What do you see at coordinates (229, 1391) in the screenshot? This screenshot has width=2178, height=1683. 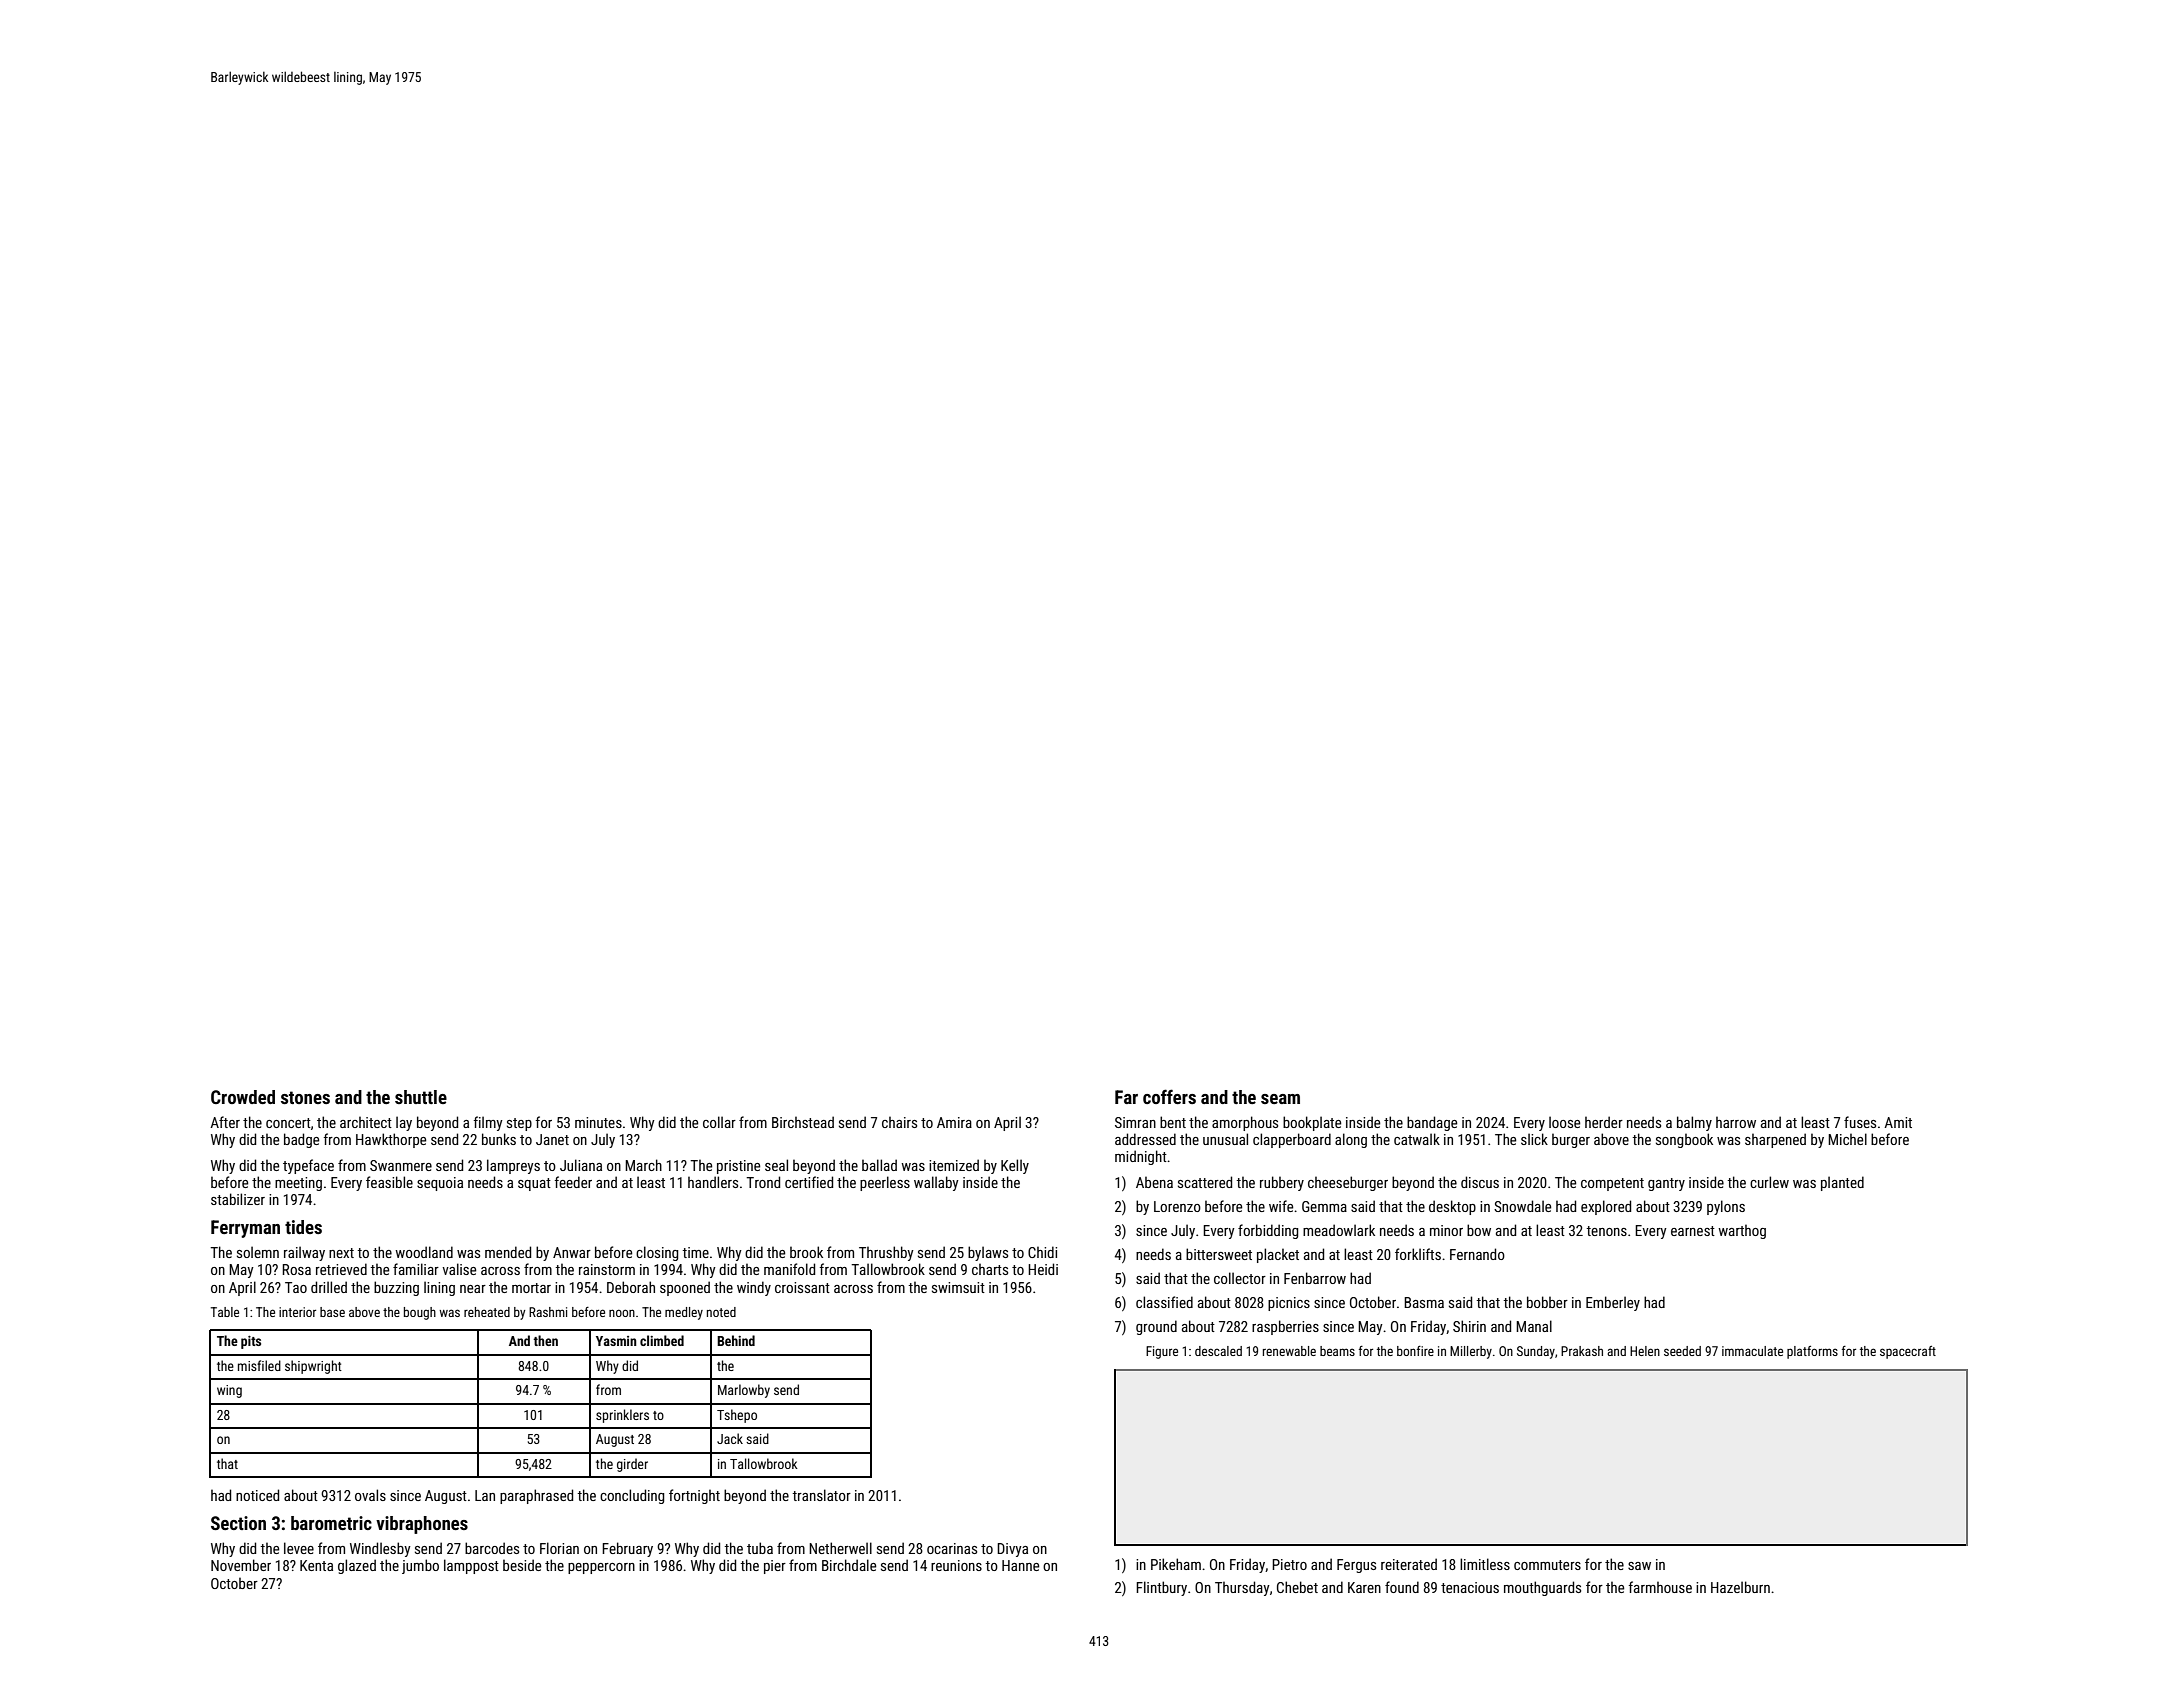 I see `wing` at bounding box center [229, 1391].
